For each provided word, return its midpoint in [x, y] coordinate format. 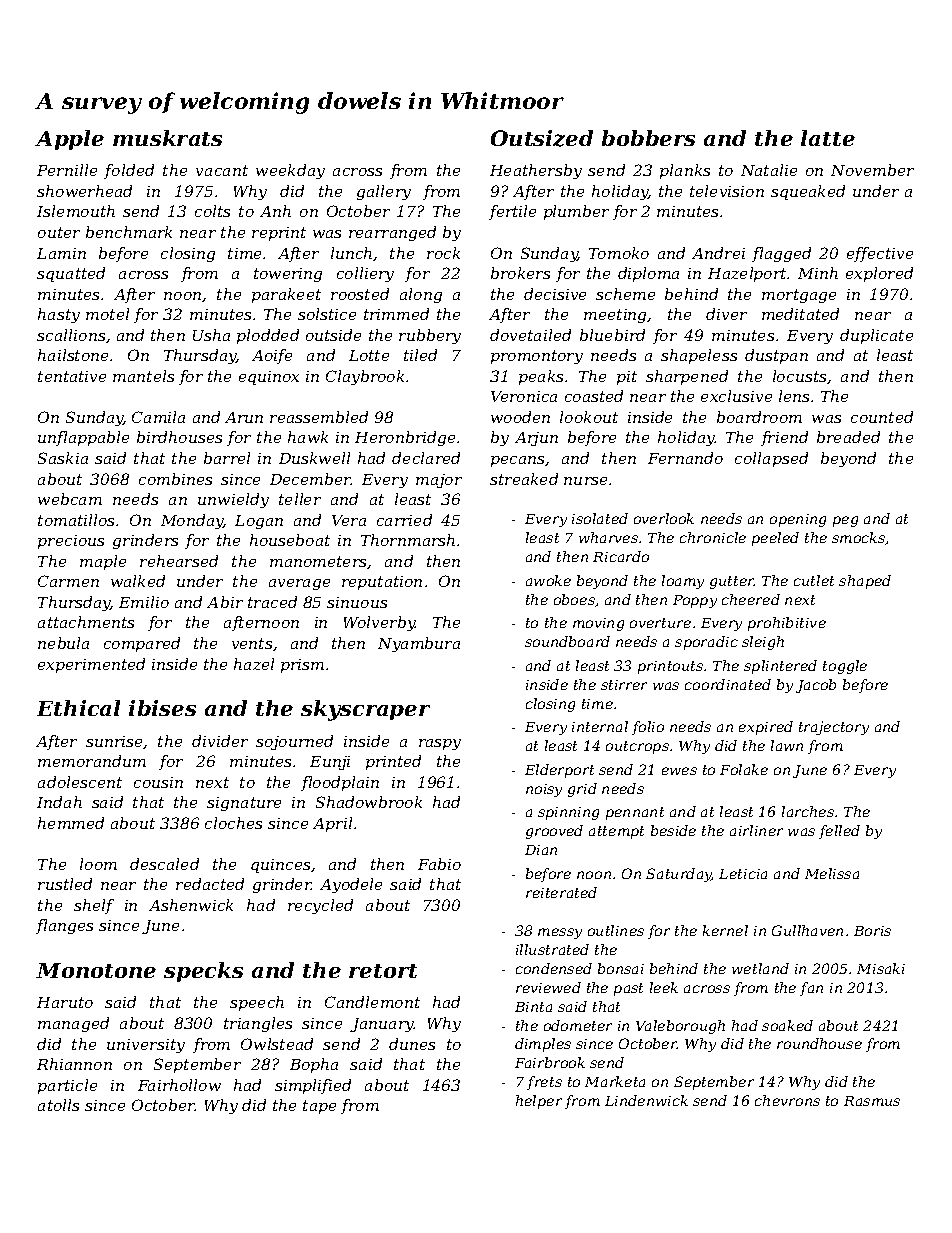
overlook [664, 518]
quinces [280, 866]
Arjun [536, 439]
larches [808, 811]
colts [212, 211]
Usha [211, 335]
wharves [608, 537]
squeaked [808, 192]
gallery [384, 192]
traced [272, 602]
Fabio [439, 864]
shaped [865, 582]
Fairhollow [179, 1085]
